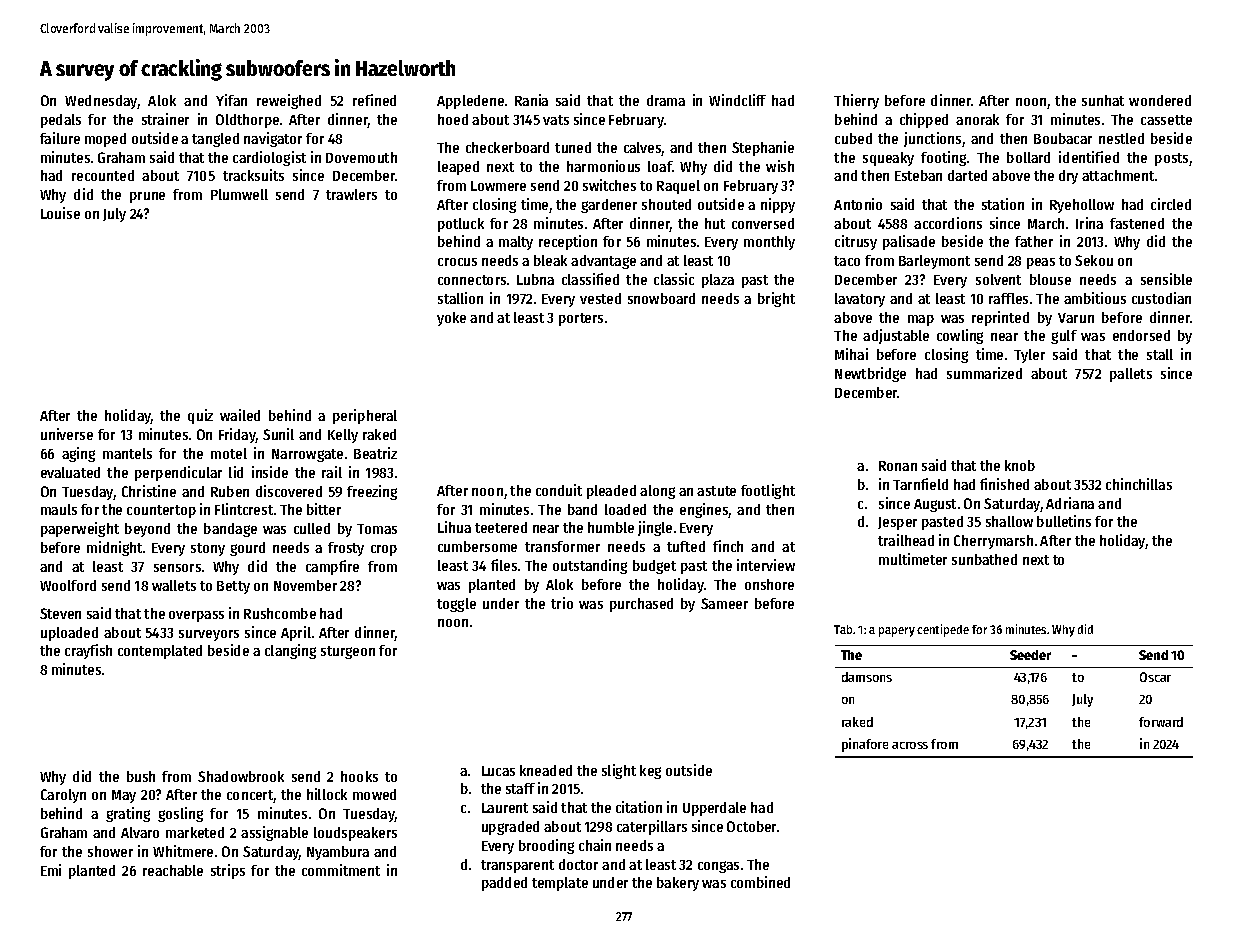 The width and height of the screenshot is (1233, 952). I want to click on conduit, so click(559, 490).
